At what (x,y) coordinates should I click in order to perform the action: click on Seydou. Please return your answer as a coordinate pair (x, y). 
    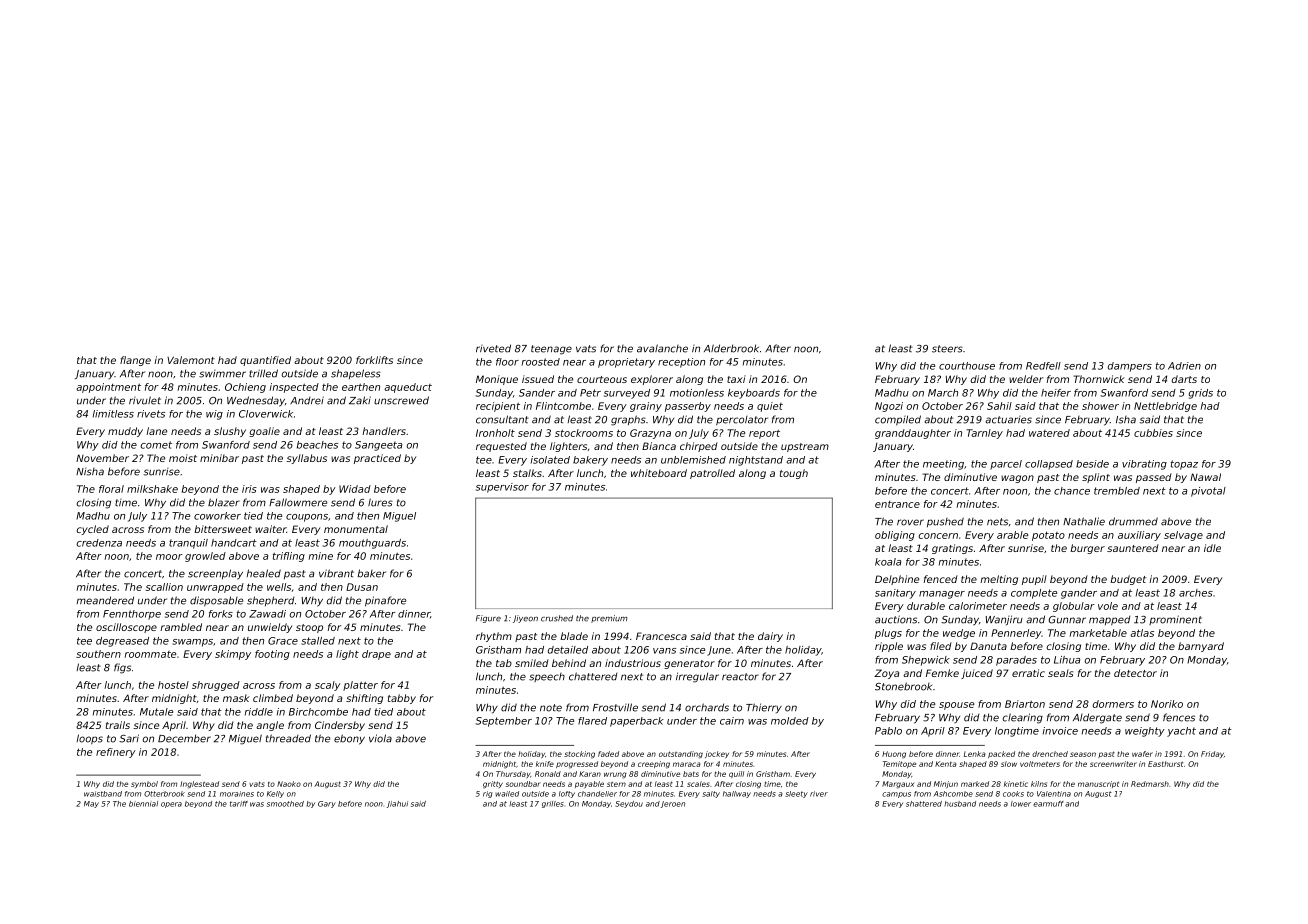
    Looking at the image, I should click on (629, 804).
